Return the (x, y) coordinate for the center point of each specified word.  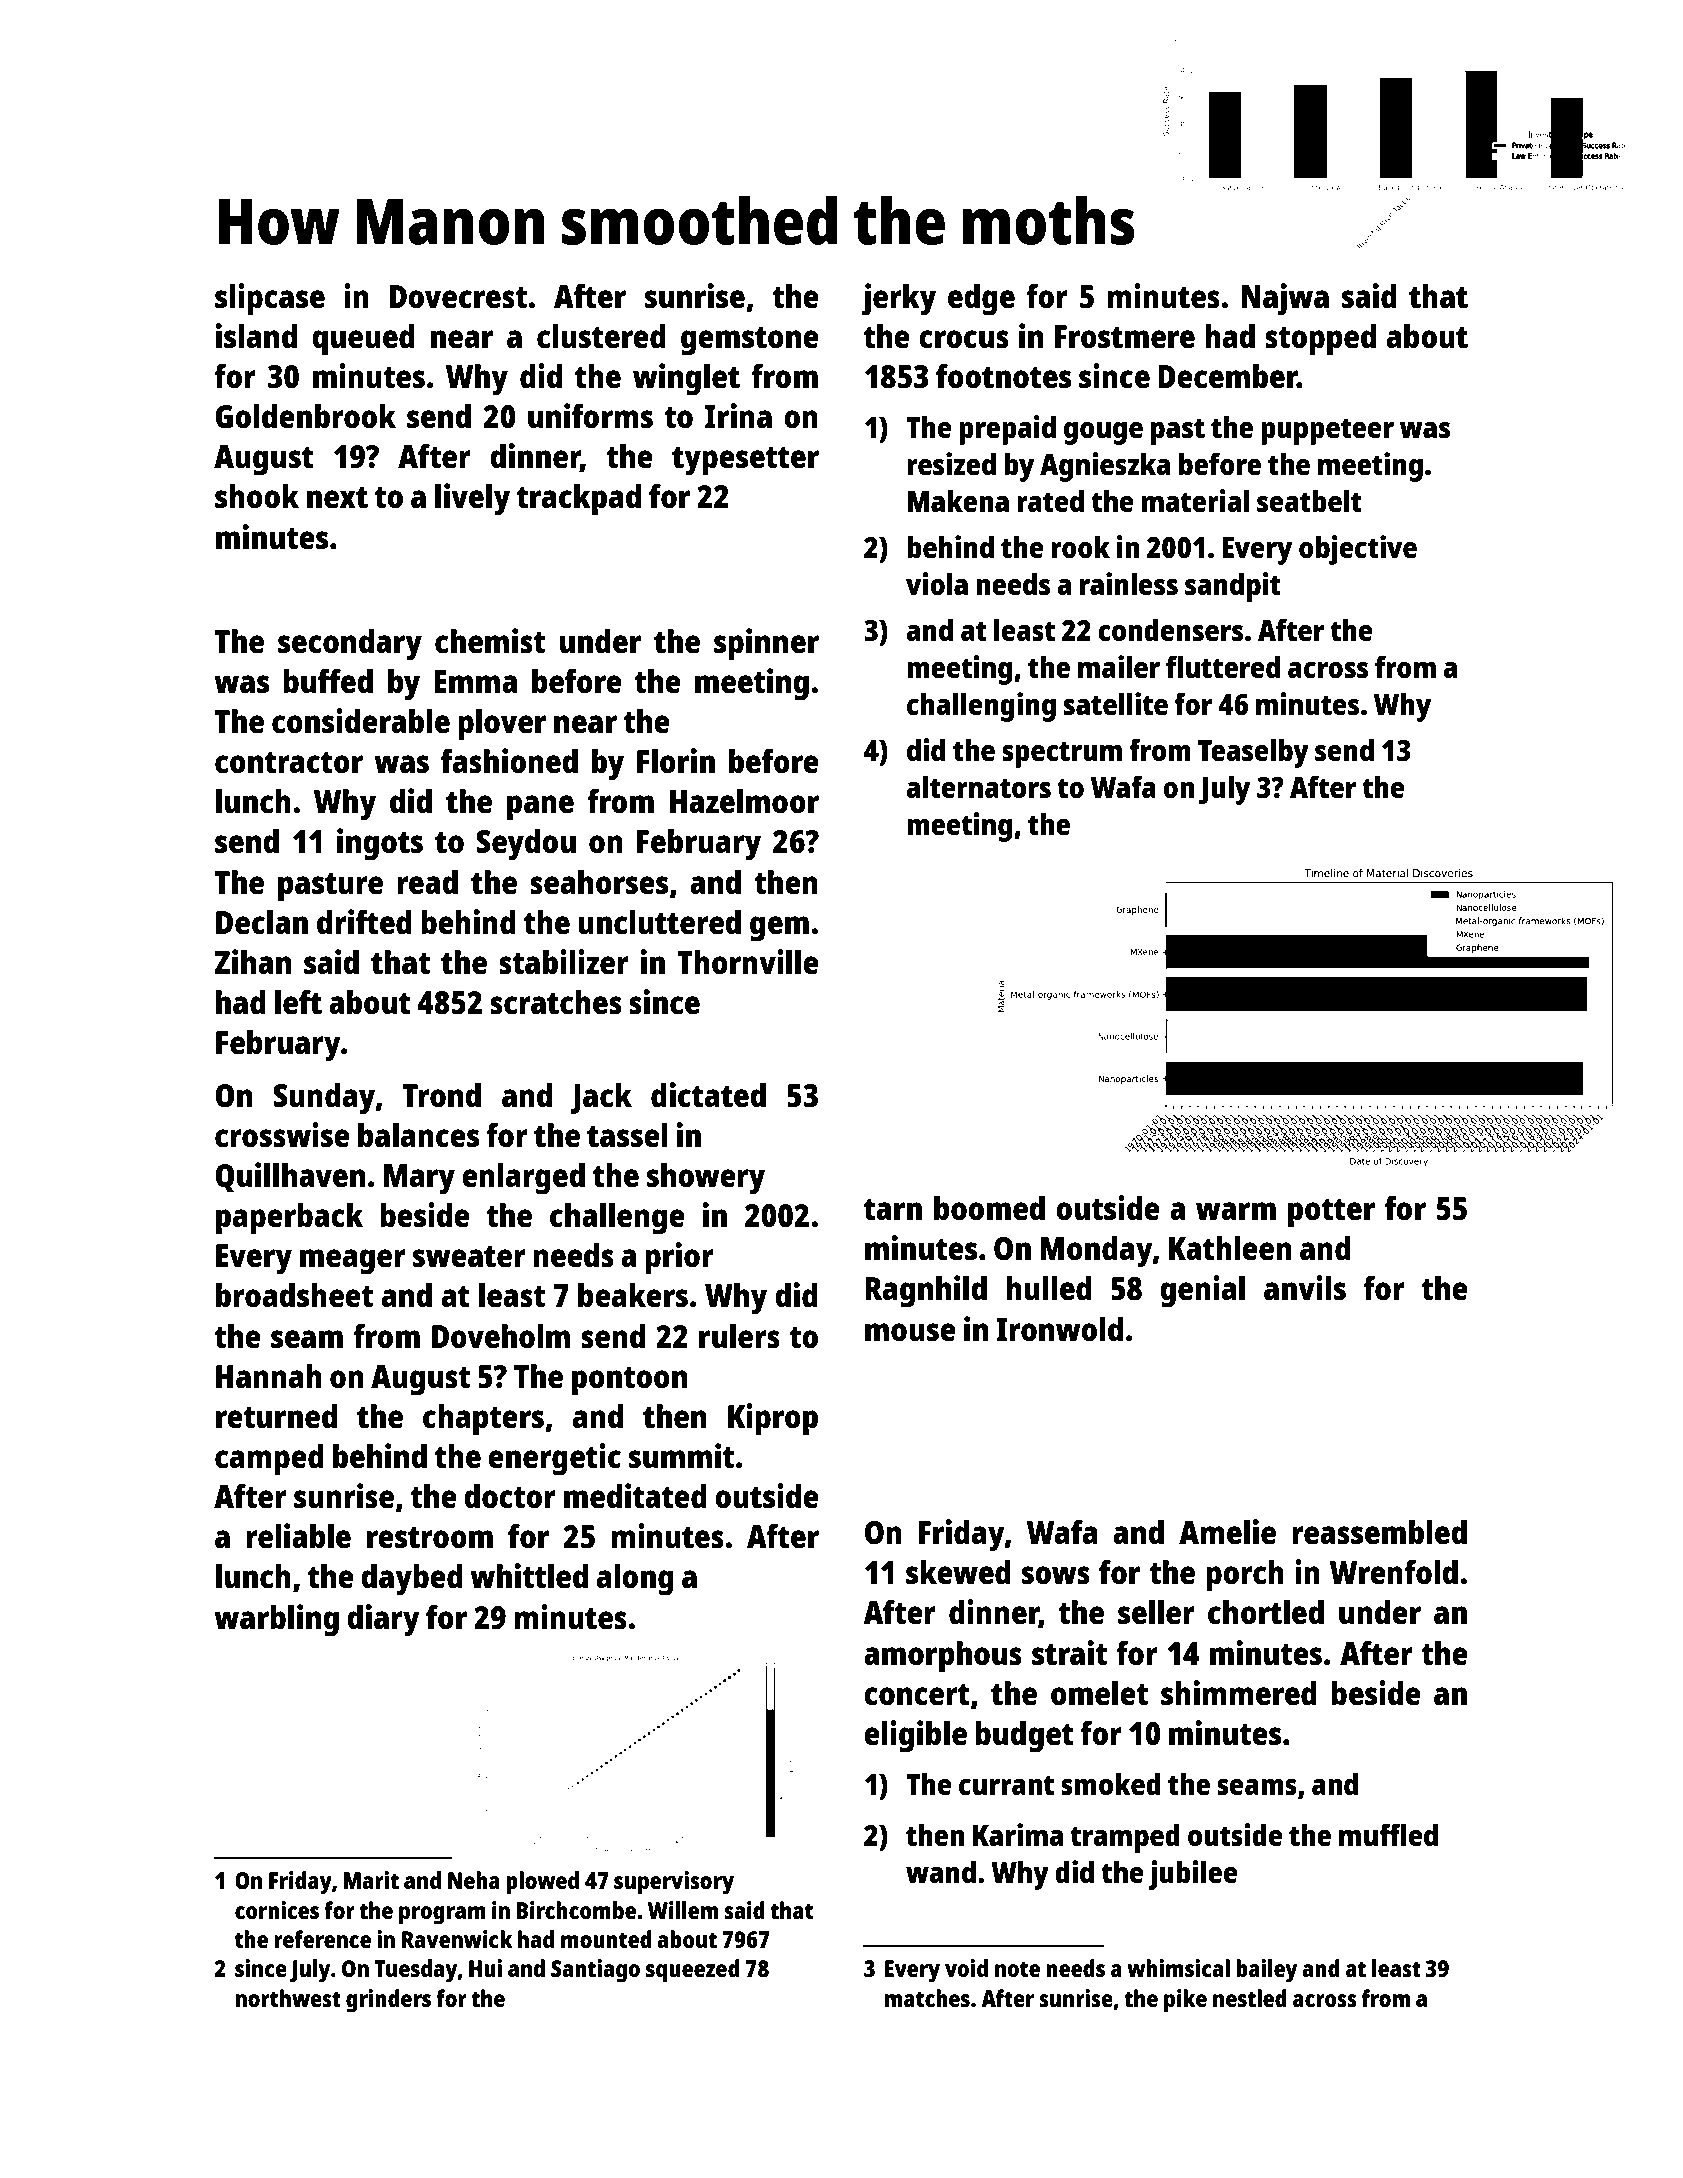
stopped (1320, 339)
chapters (483, 1420)
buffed (328, 681)
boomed (989, 1208)
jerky (899, 299)
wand (941, 1871)
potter (1331, 1213)
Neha (474, 1880)
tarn (893, 1210)
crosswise (282, 1135)
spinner (766, 644)
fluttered (1223, 666)
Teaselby (1253, 753)
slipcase (270, 299)
